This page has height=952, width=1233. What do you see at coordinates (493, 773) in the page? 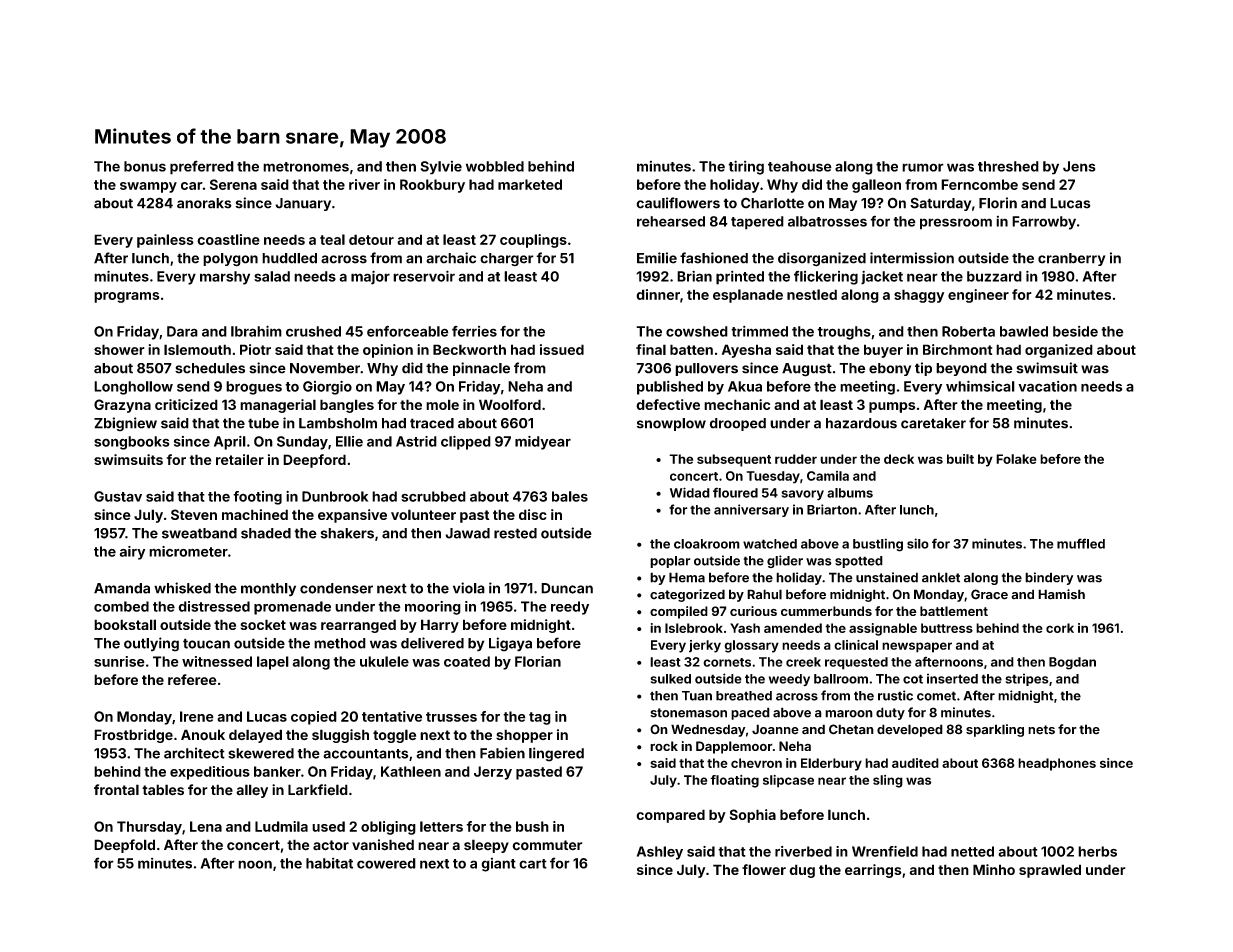
I see `Jerzy` at bounding box center [493, 773].
